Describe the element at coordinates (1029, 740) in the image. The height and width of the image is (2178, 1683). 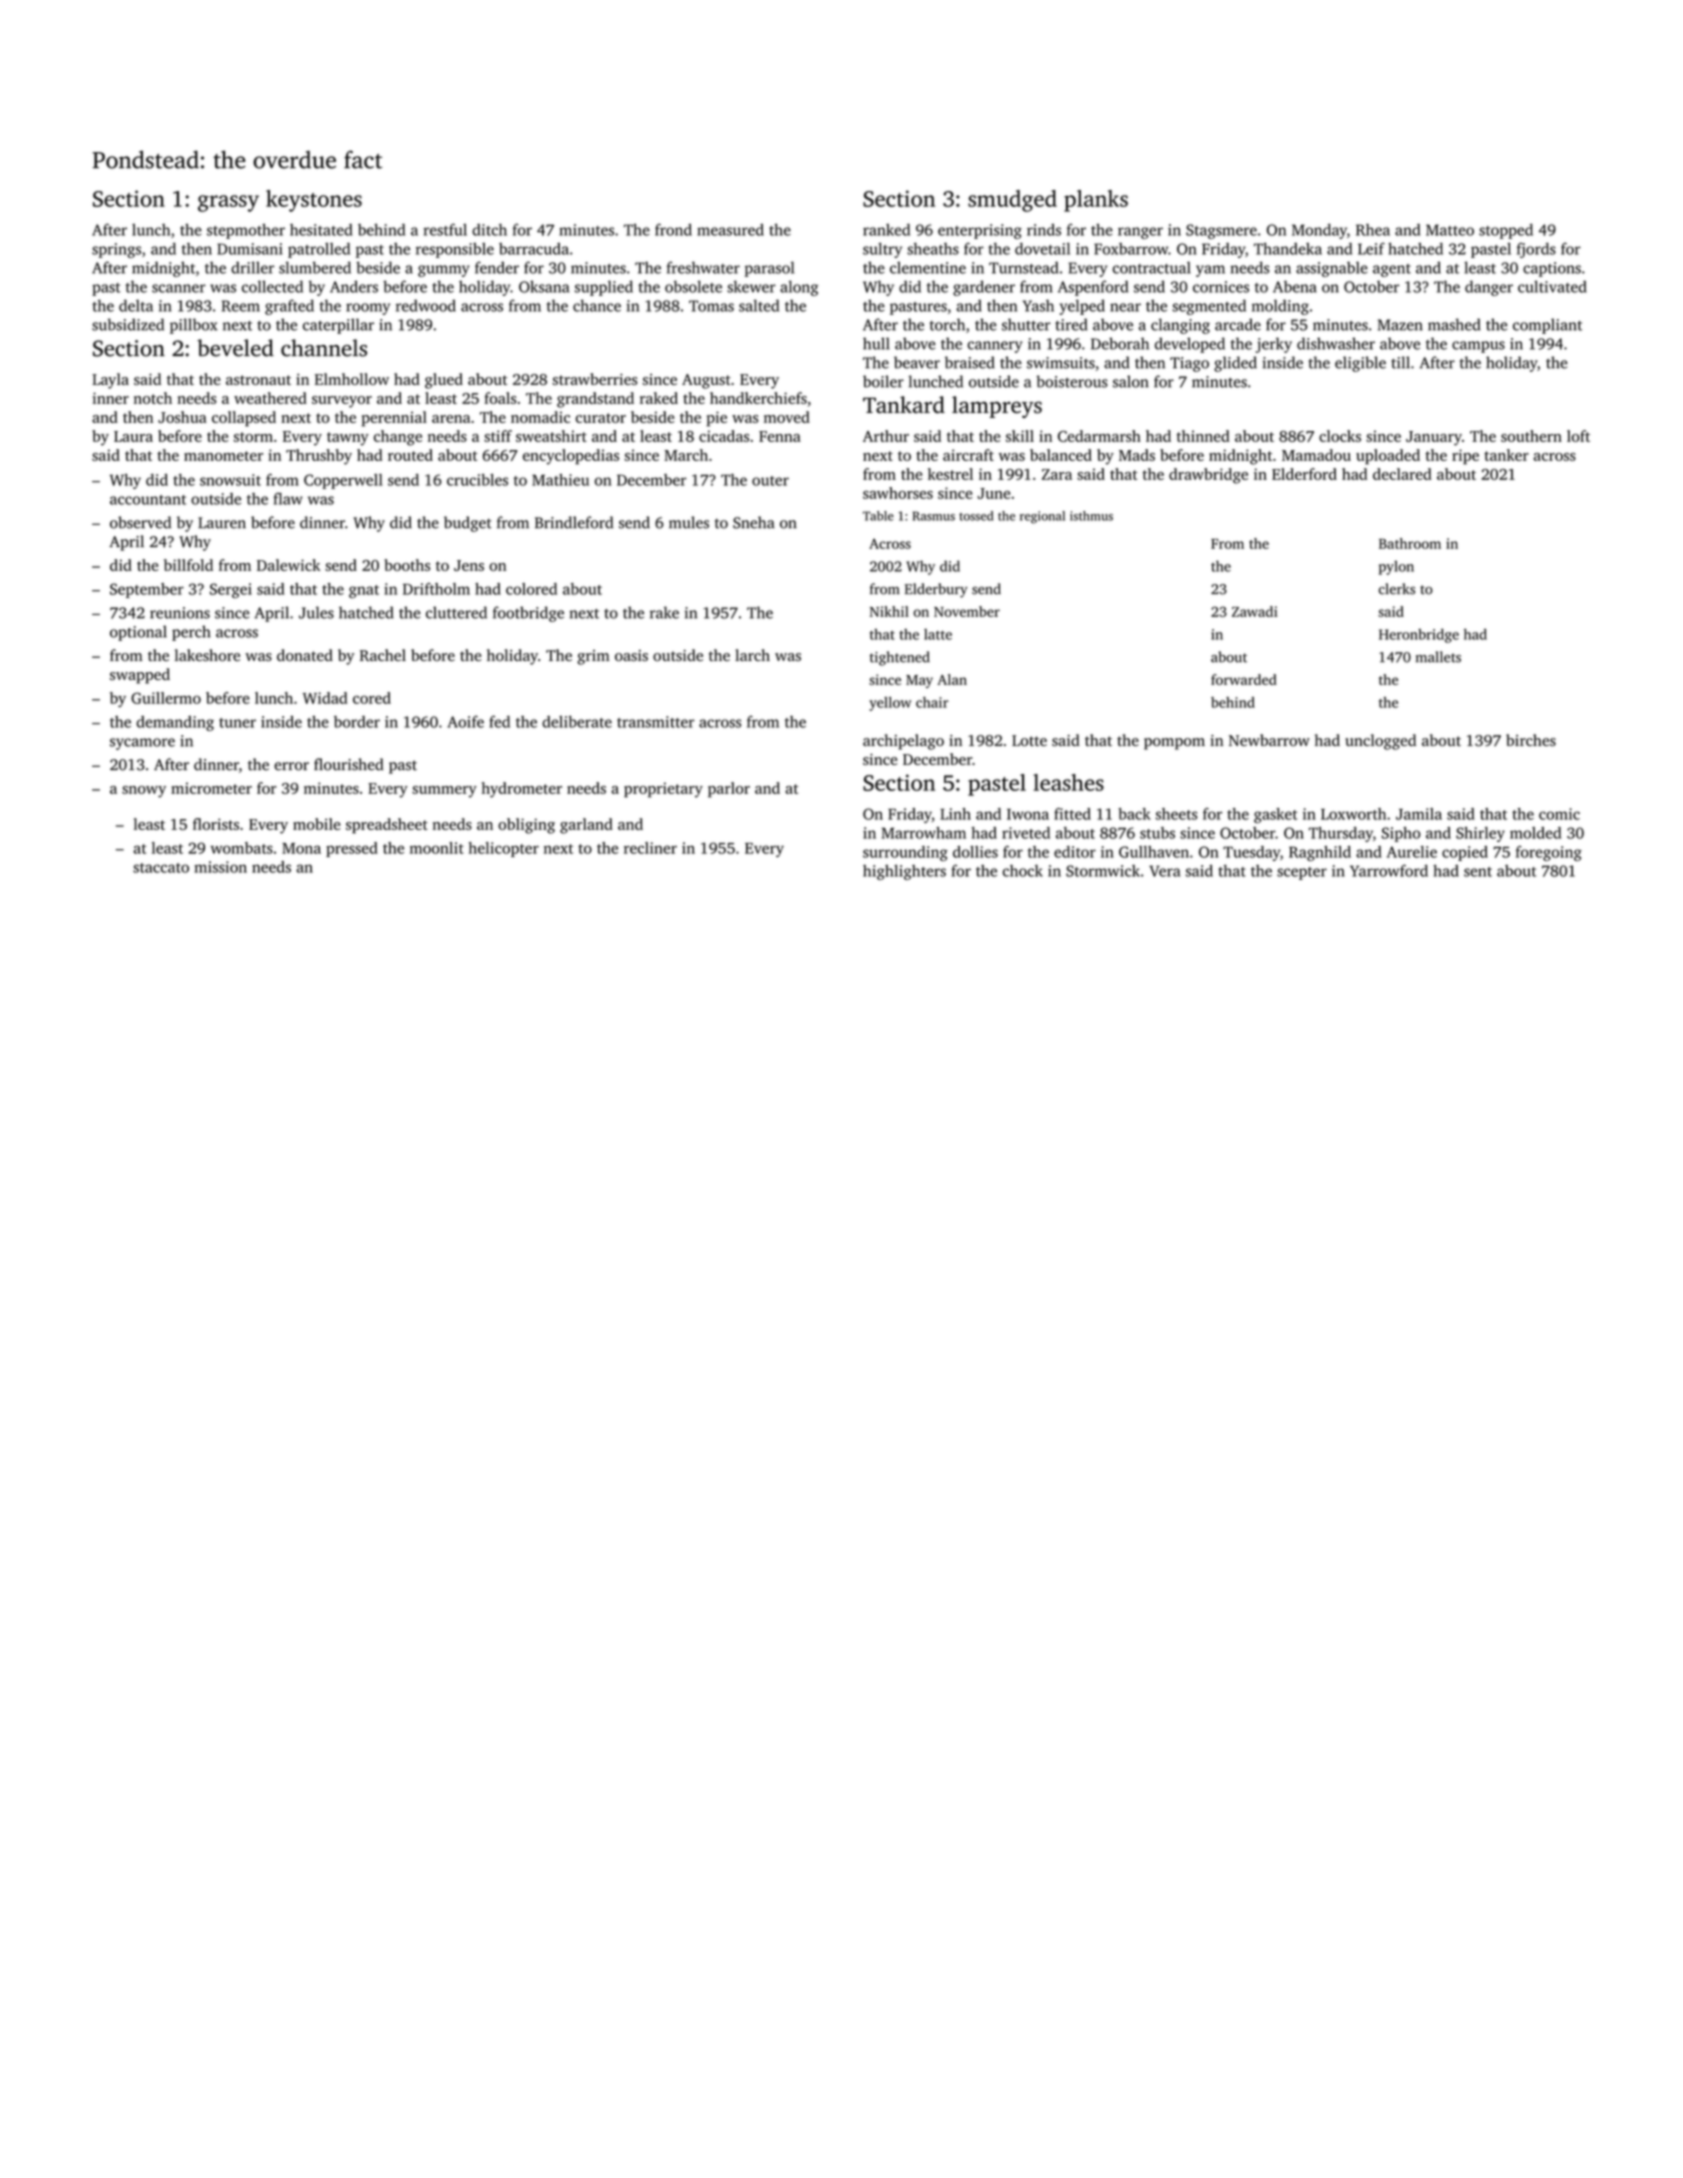
I see `Lotte` at that location.
